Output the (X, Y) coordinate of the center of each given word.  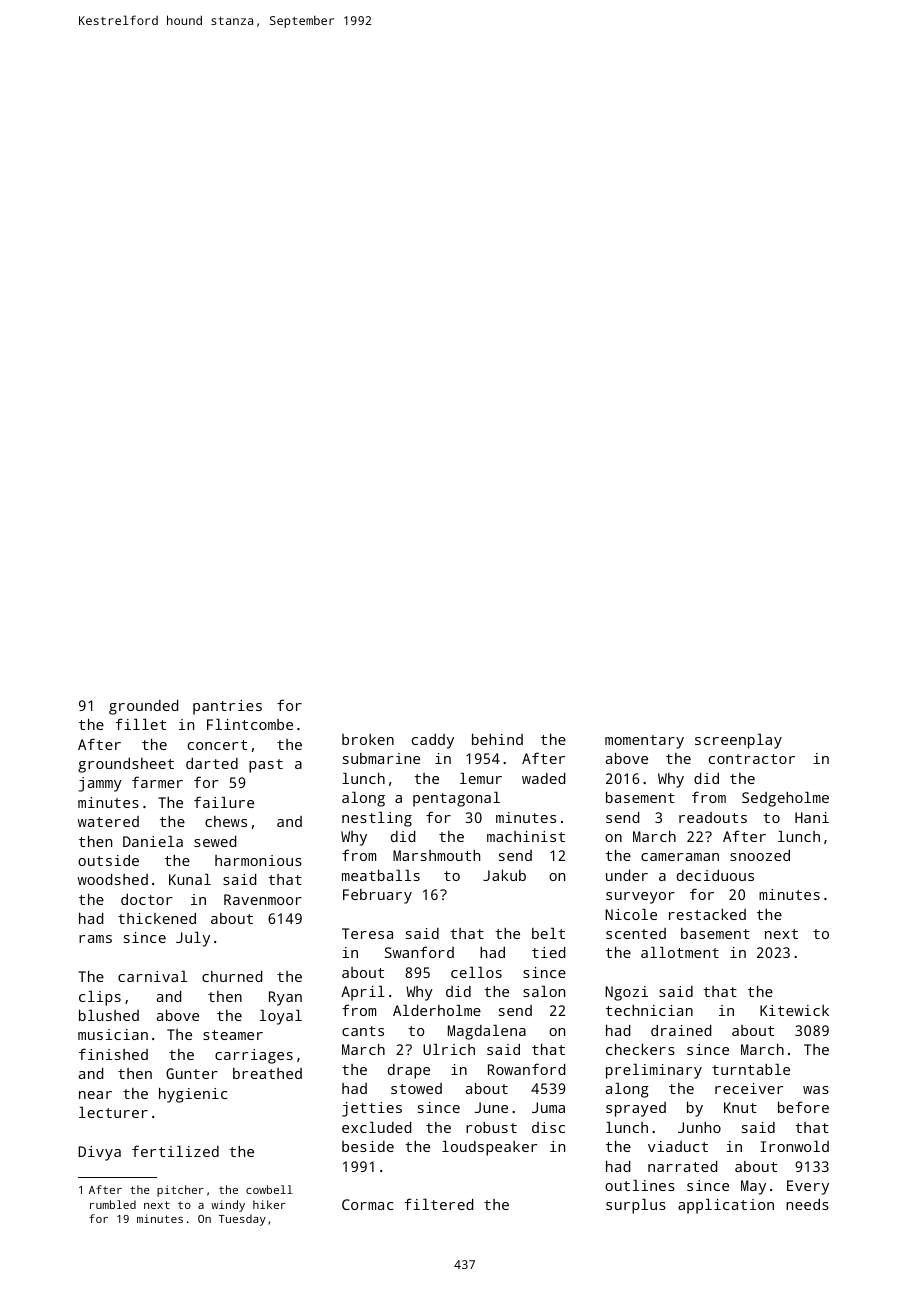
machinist (526, 836)
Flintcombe (250, 724)
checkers (640, 1049)
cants (363, 1031)
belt (548, 933)
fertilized (175, 1151)
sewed (215, 841)
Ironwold (794, 1146)
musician (113, 1034)
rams (95, 939)
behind (497, 739)
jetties (372, 1109)
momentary (644, 742)
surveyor (640, 898)
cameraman (680, 857)
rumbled (113, 1204)
